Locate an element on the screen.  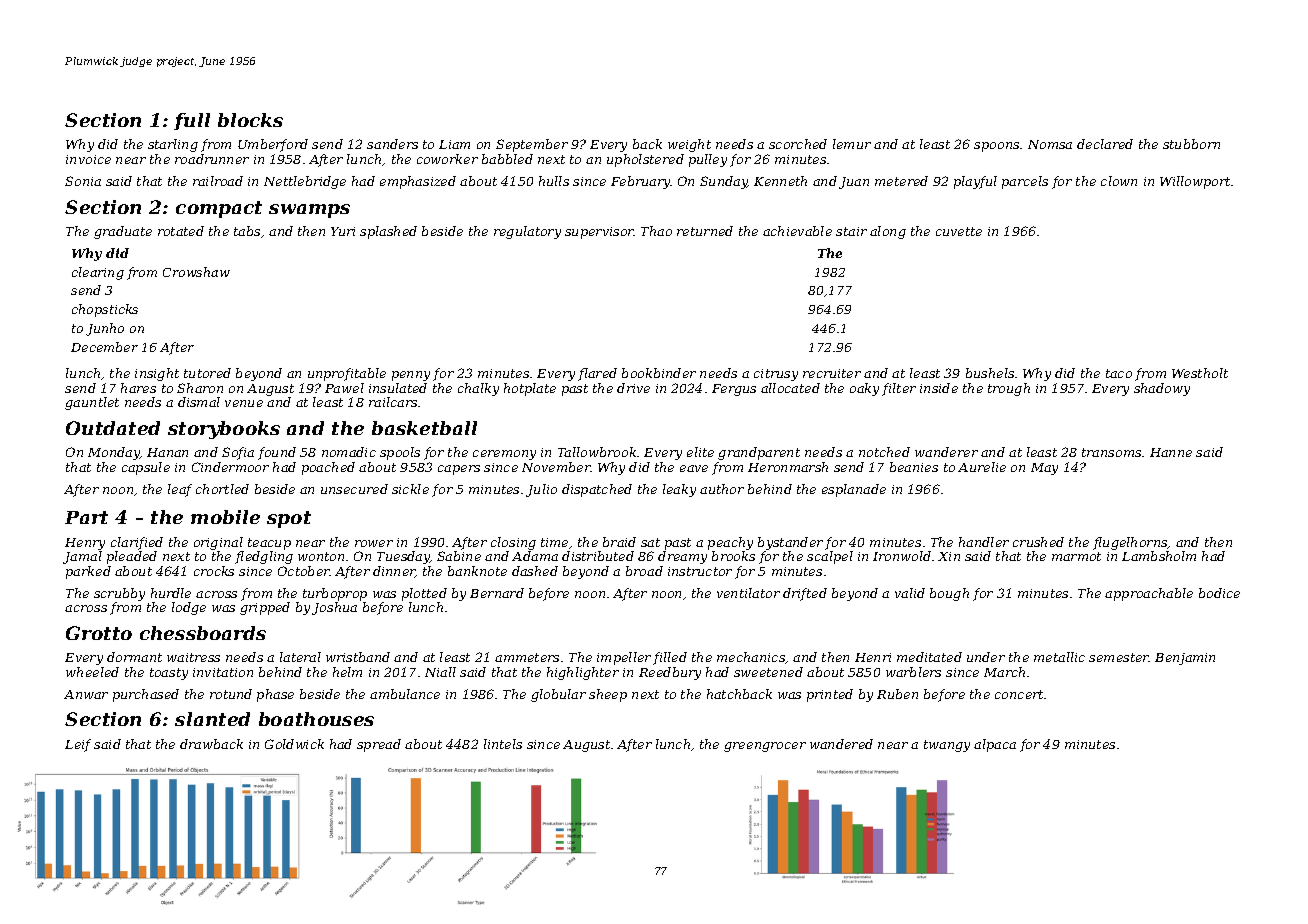
cuvette is located at coordinates (959, 231).
